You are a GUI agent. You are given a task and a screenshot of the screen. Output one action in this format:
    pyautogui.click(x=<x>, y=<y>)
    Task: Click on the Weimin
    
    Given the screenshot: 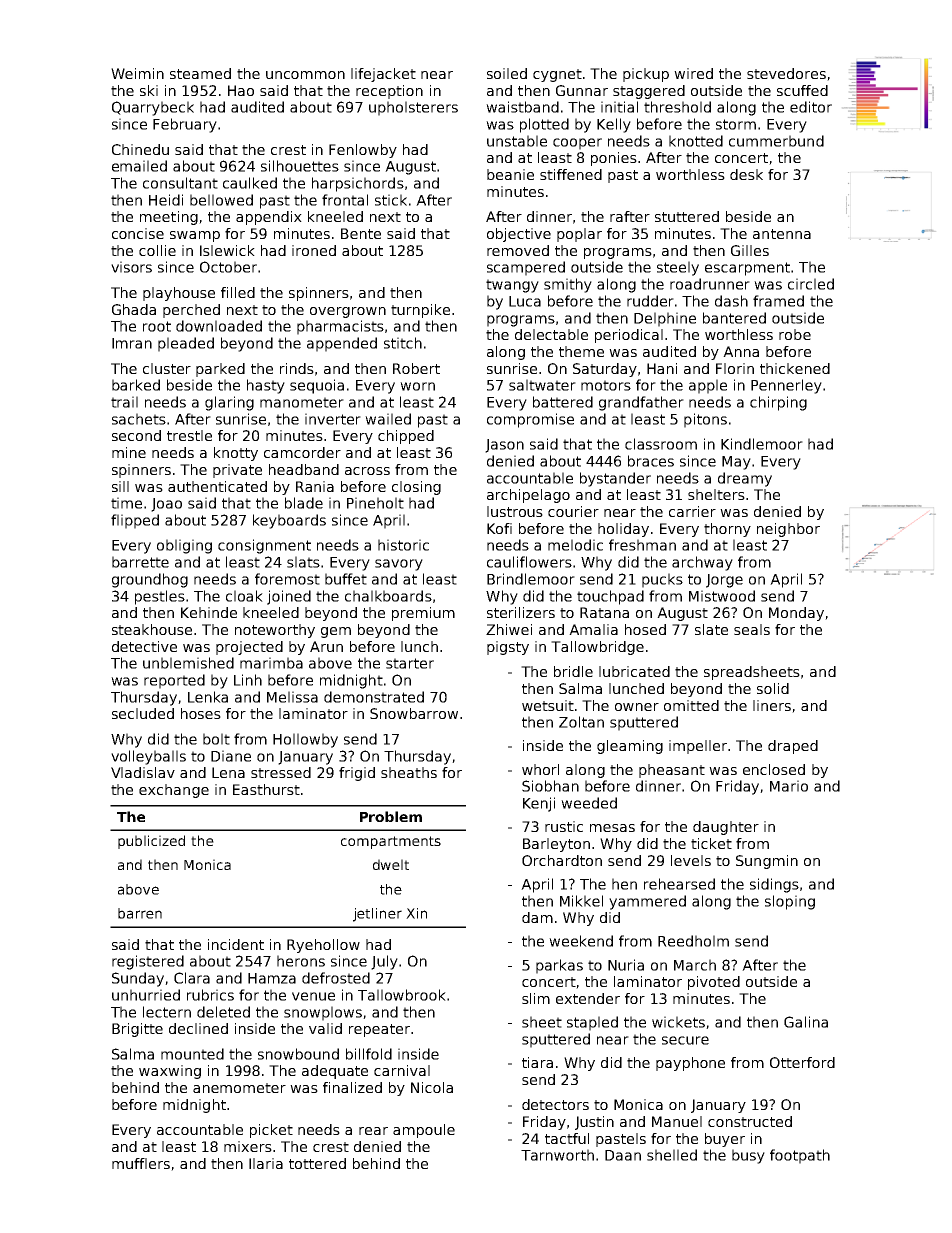 What is the action you would take?
    pyautogui.click(x=137, y=73)
